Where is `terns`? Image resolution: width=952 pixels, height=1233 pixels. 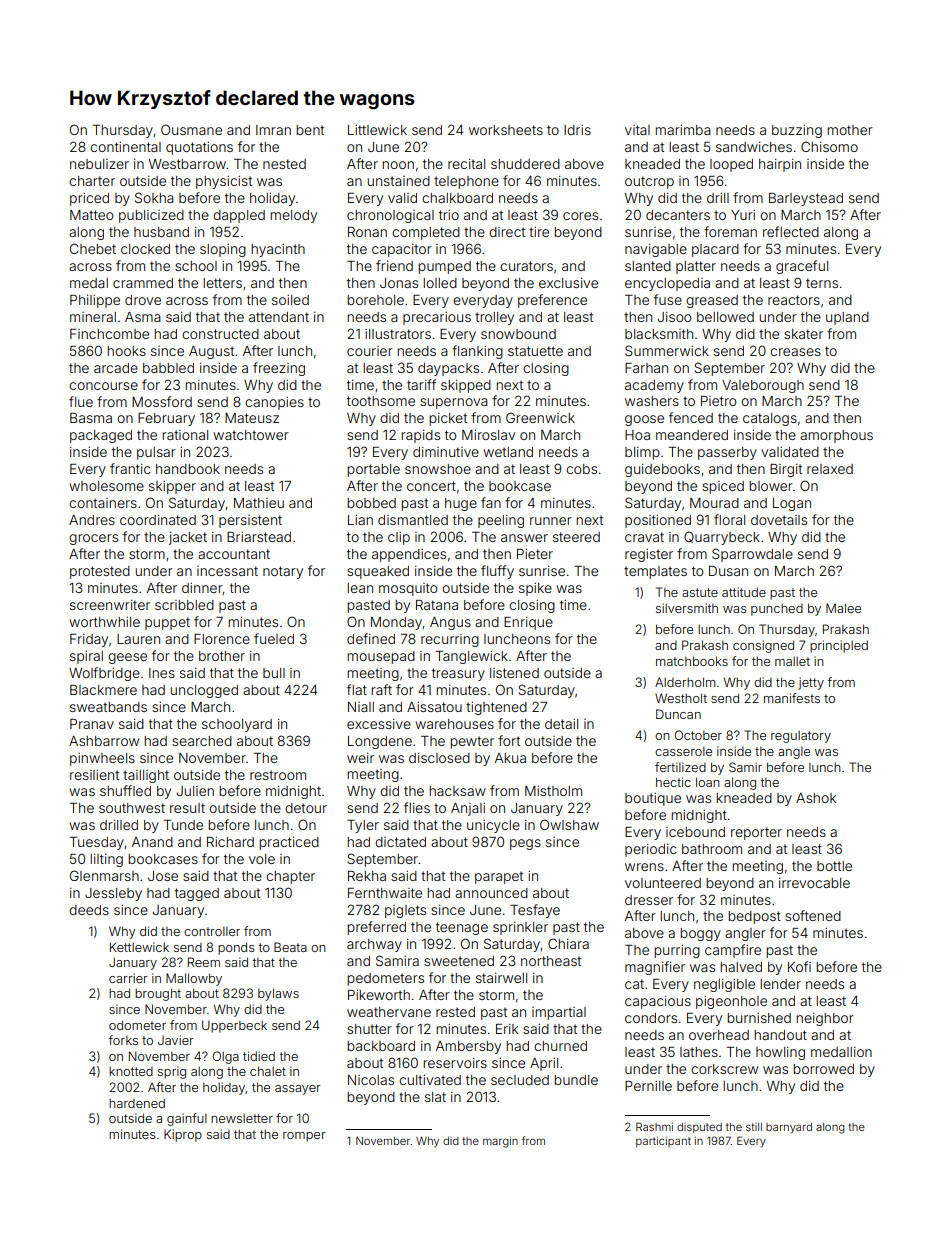
terns is located at coordinates (822, 283).
